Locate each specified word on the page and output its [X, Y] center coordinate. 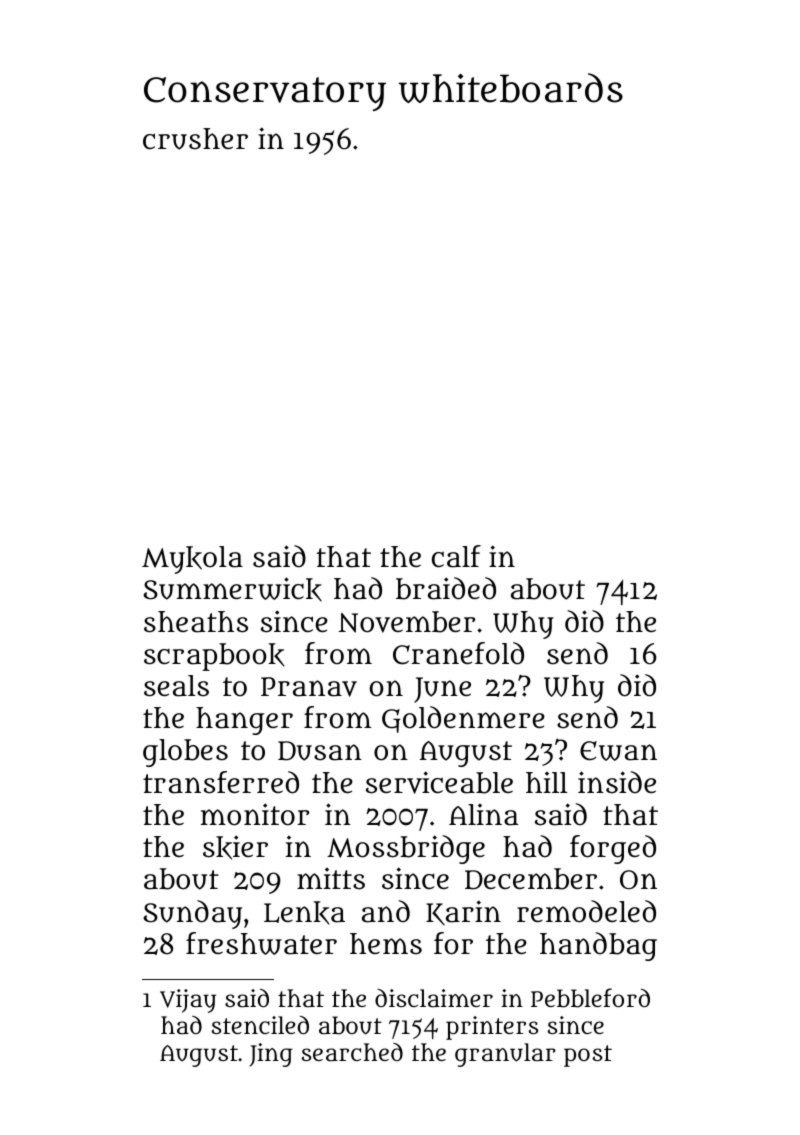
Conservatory [265, 94]
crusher [195, 139]
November [407, 622]
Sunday [192, 914]
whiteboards [511, 88]
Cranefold [458, 653]
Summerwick [232, 589]
